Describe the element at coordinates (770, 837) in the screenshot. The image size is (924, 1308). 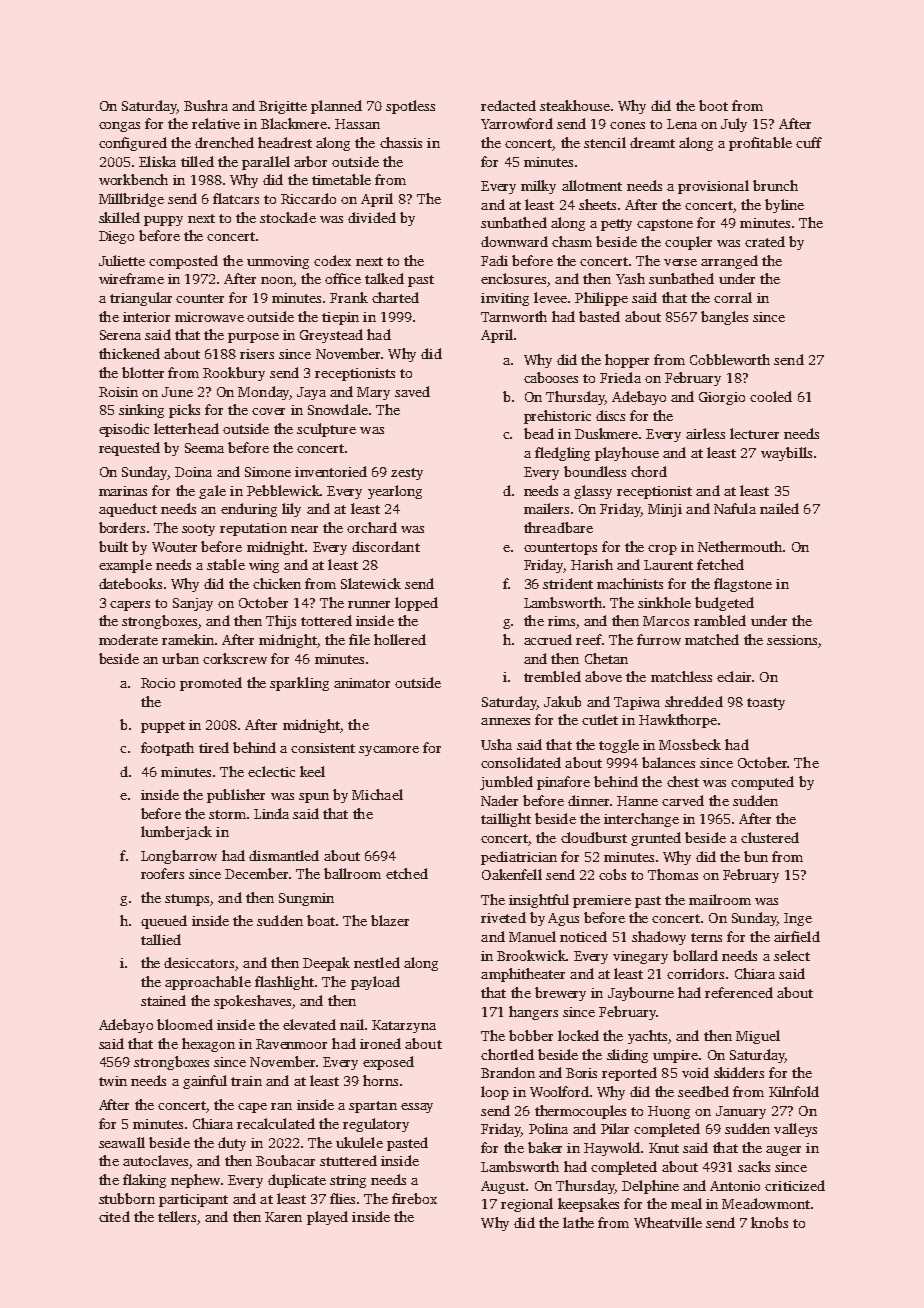
I see `clustered` at that location.
